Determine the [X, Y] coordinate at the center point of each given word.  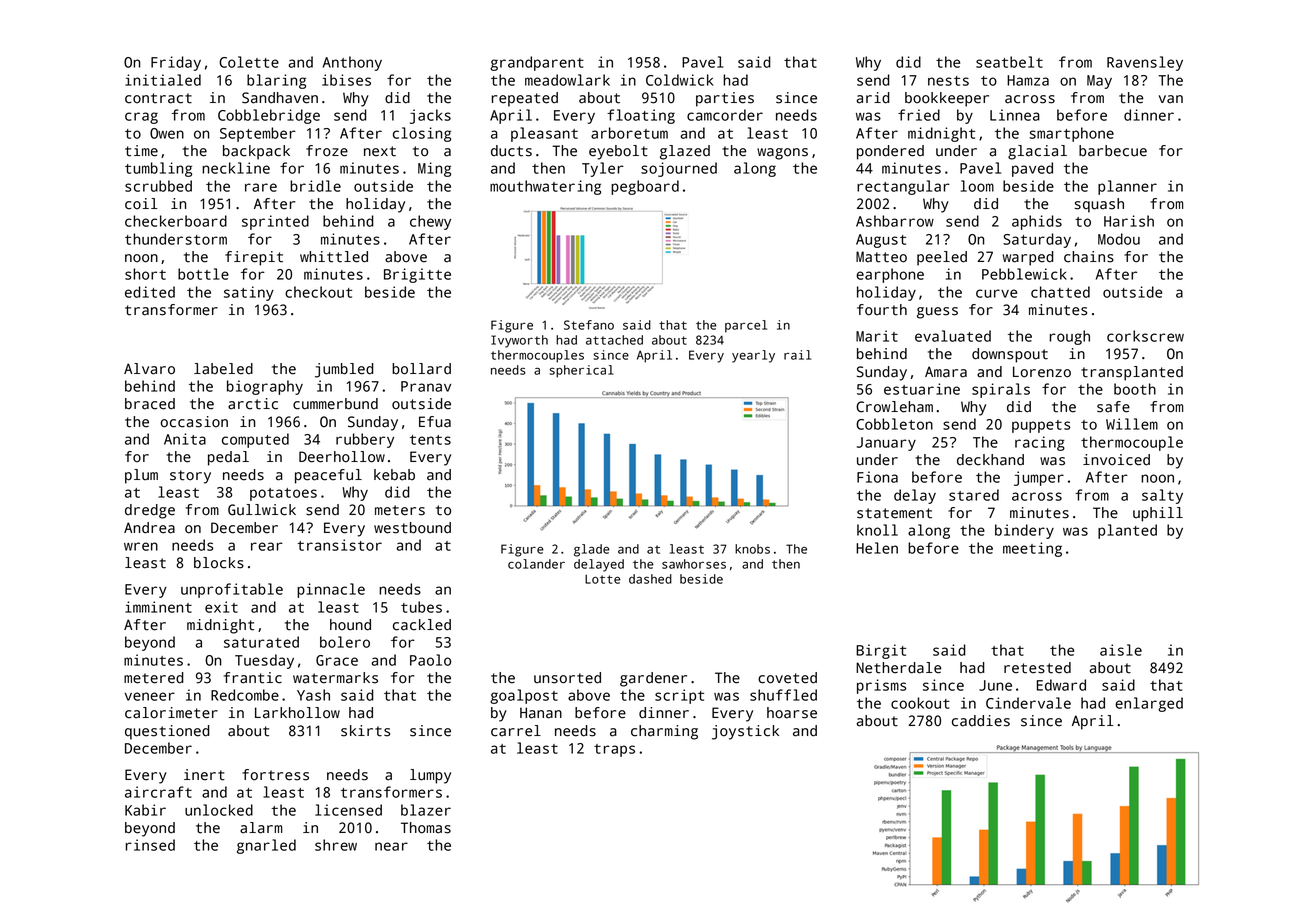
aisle [1121, 650]
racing [1040, 443]
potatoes [283, 494]
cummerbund [335, 404]
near [391, 846]
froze [327, 151]
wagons [782, 154]
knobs [752, 549]
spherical [581, 371]
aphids [1037, 222]
